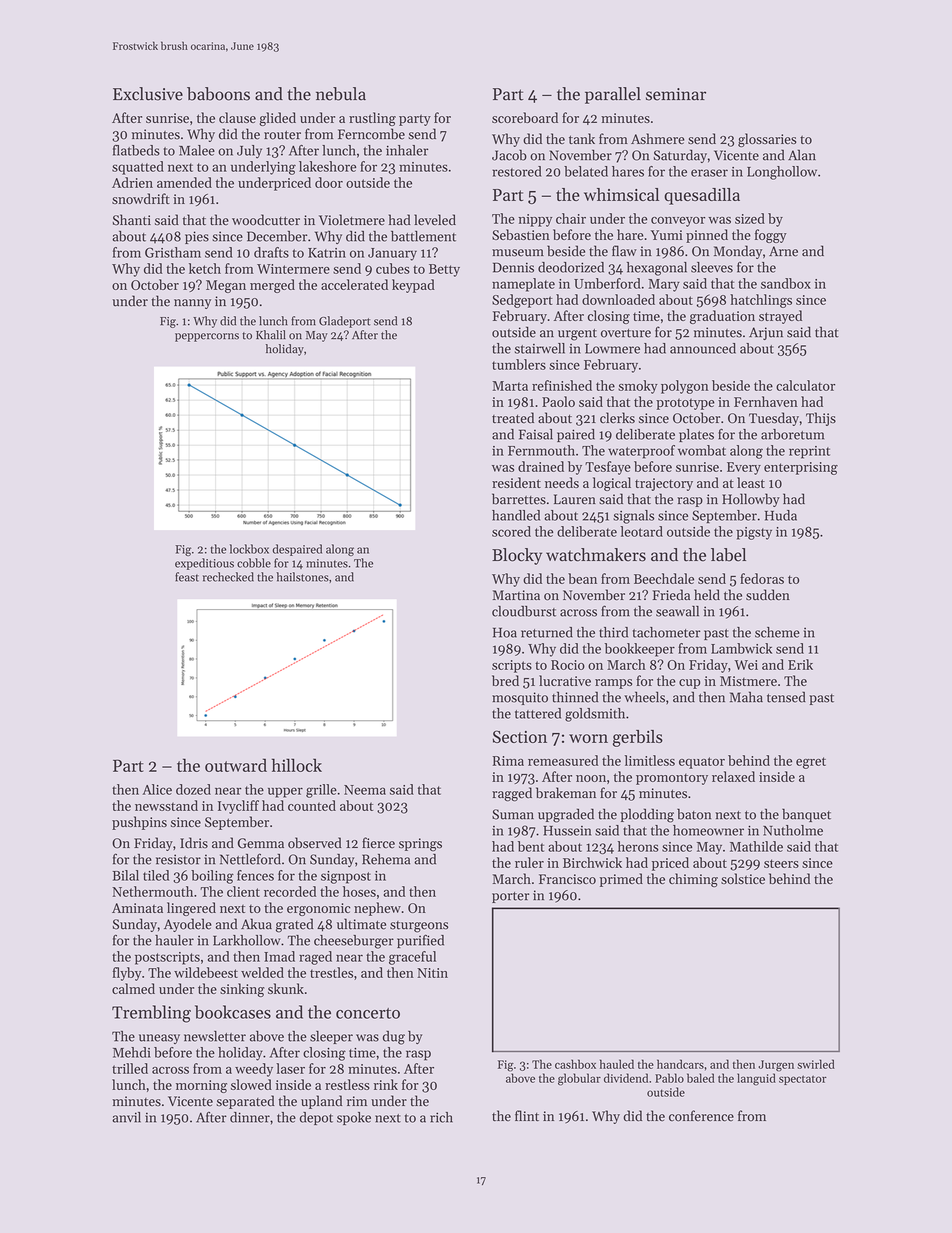 The width and height of the screenshot is (952, 1233). What do you see at coordinates (809, 452) in the screenshot?
I see `reprint` at bounding box center [809, 452].
